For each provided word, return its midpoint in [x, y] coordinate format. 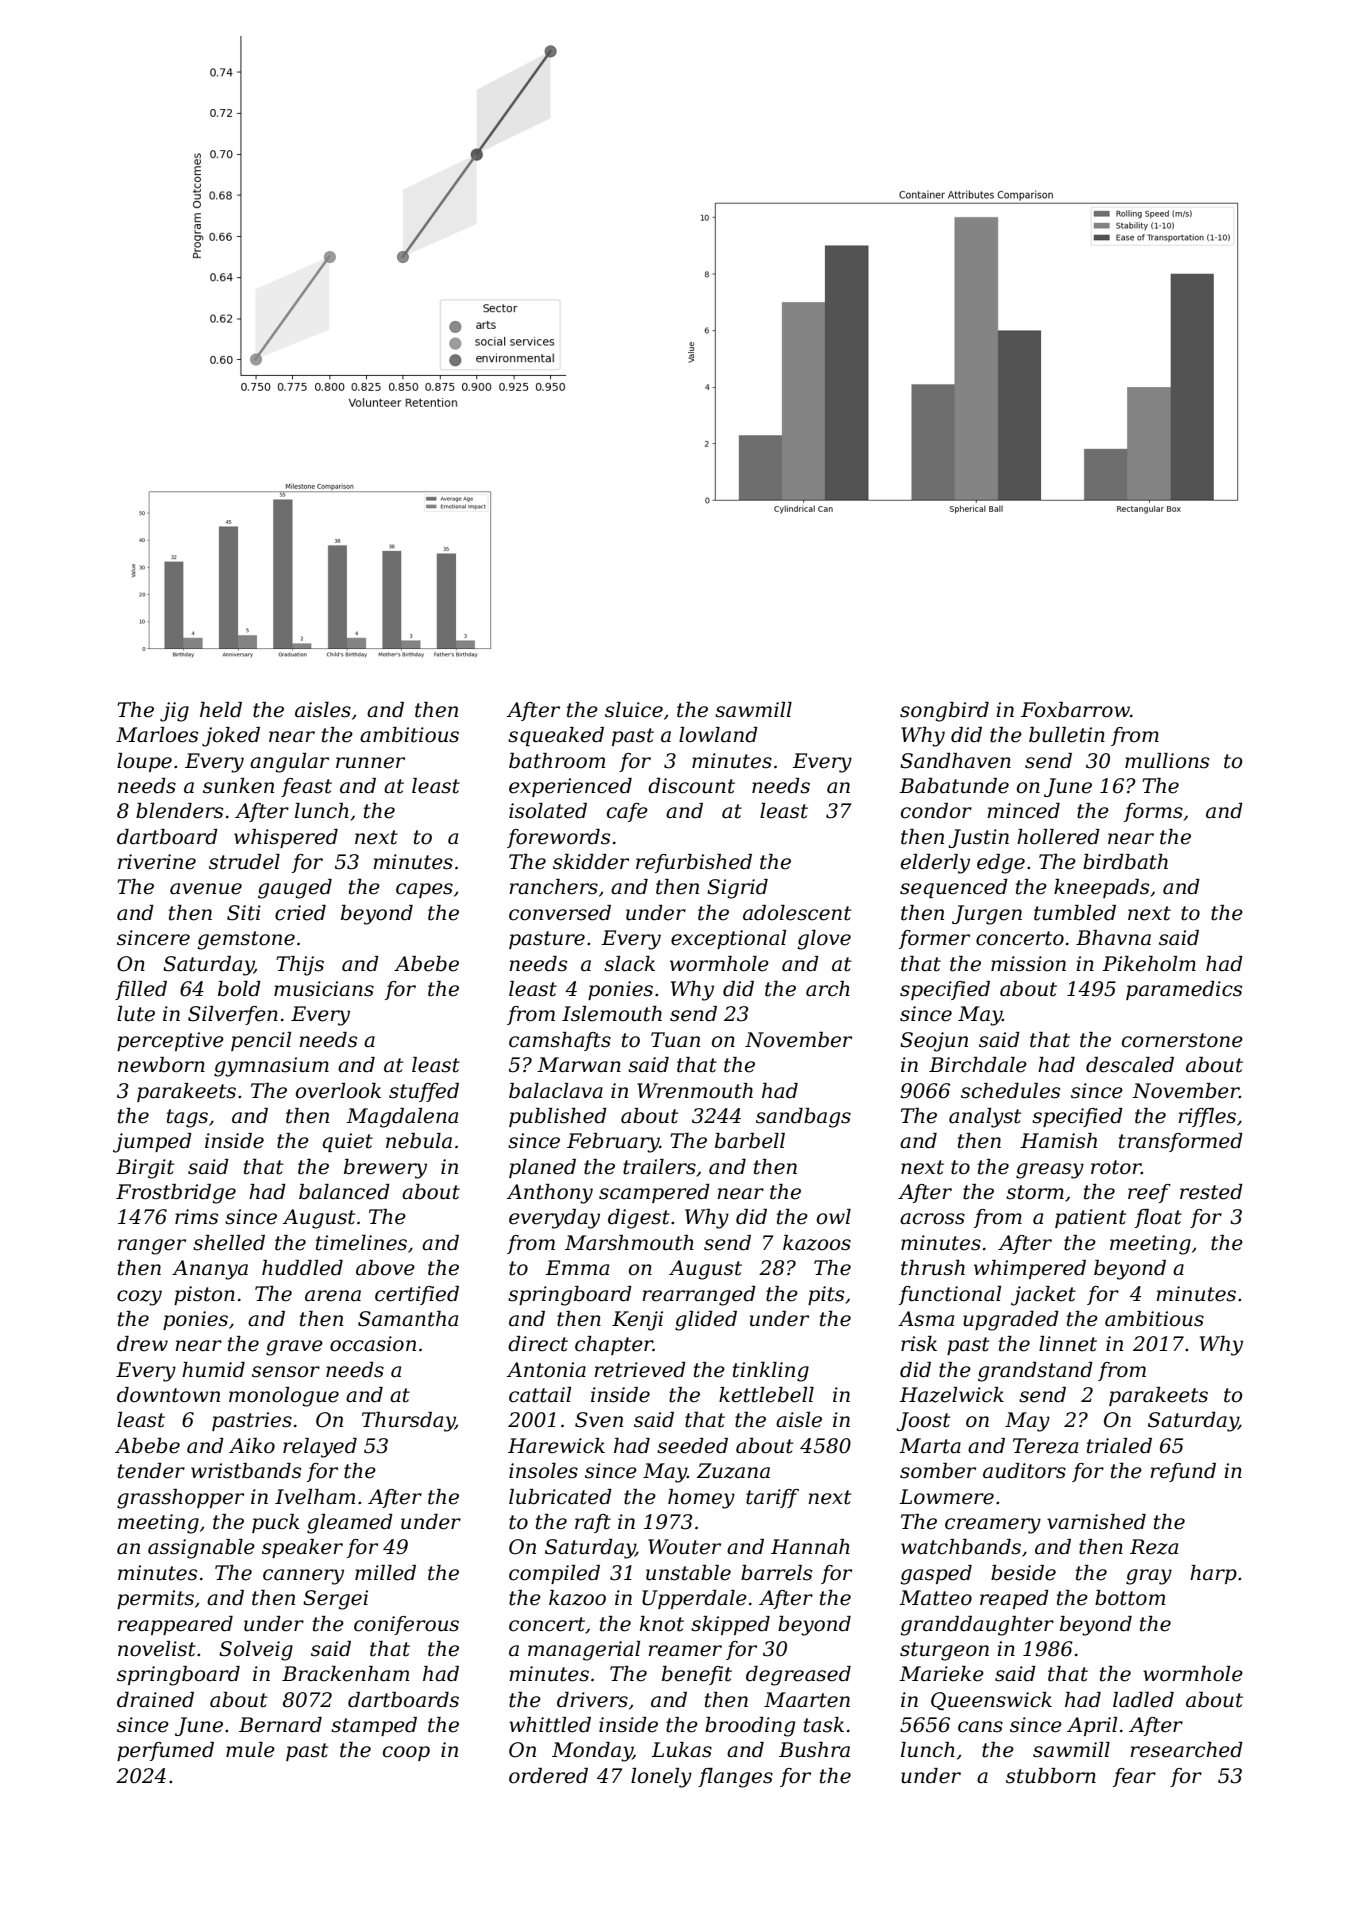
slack [629, 964]
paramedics [1184, 990]
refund [1183, 1472]
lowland [718, 735]
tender [151, 1471]
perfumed [165, 1751]
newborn [161, 1065]
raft [593, 1523]
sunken [238, 786]
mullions [1167, 761]
